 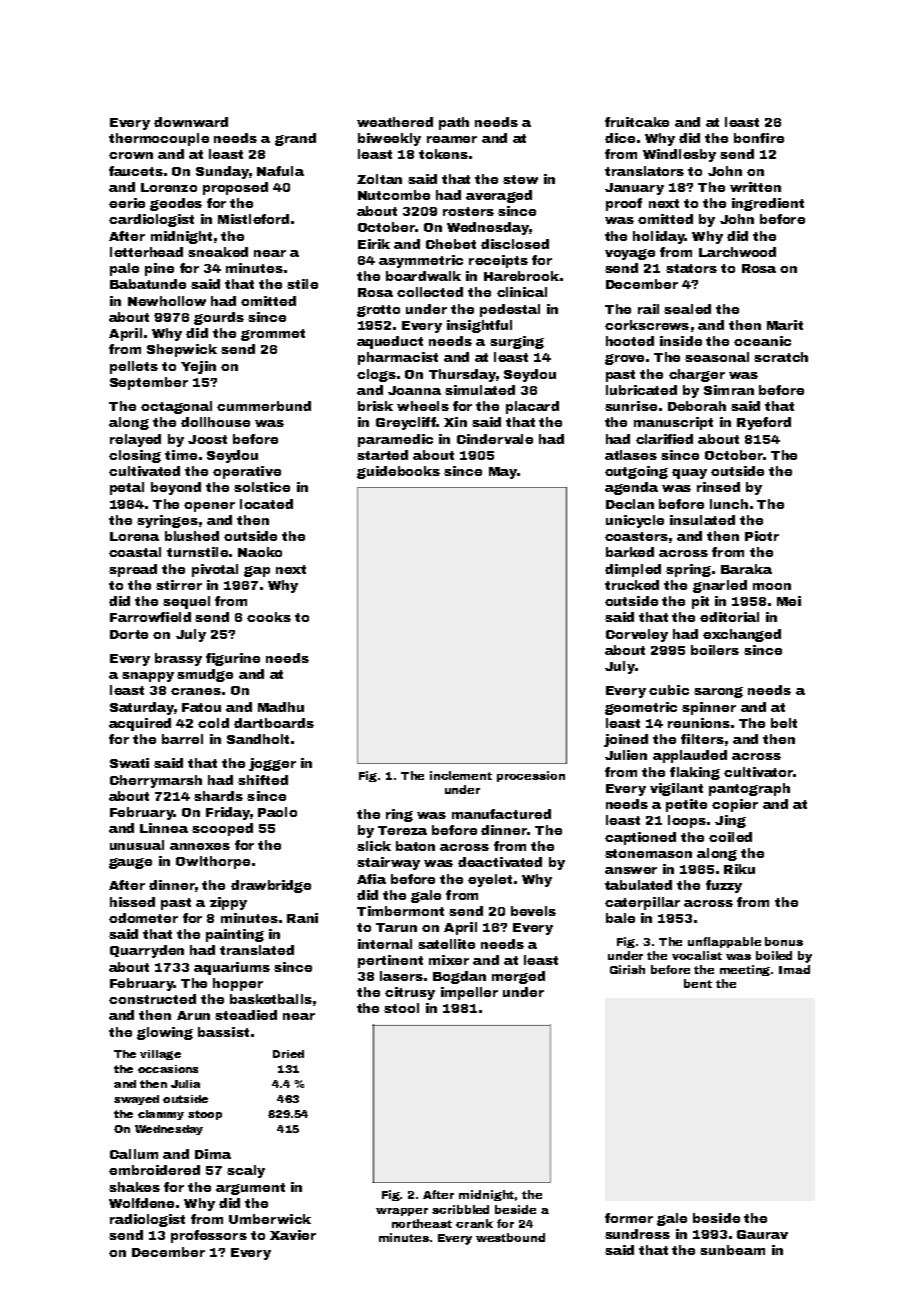 I want to click on petite, so click(x=686, y=805).
